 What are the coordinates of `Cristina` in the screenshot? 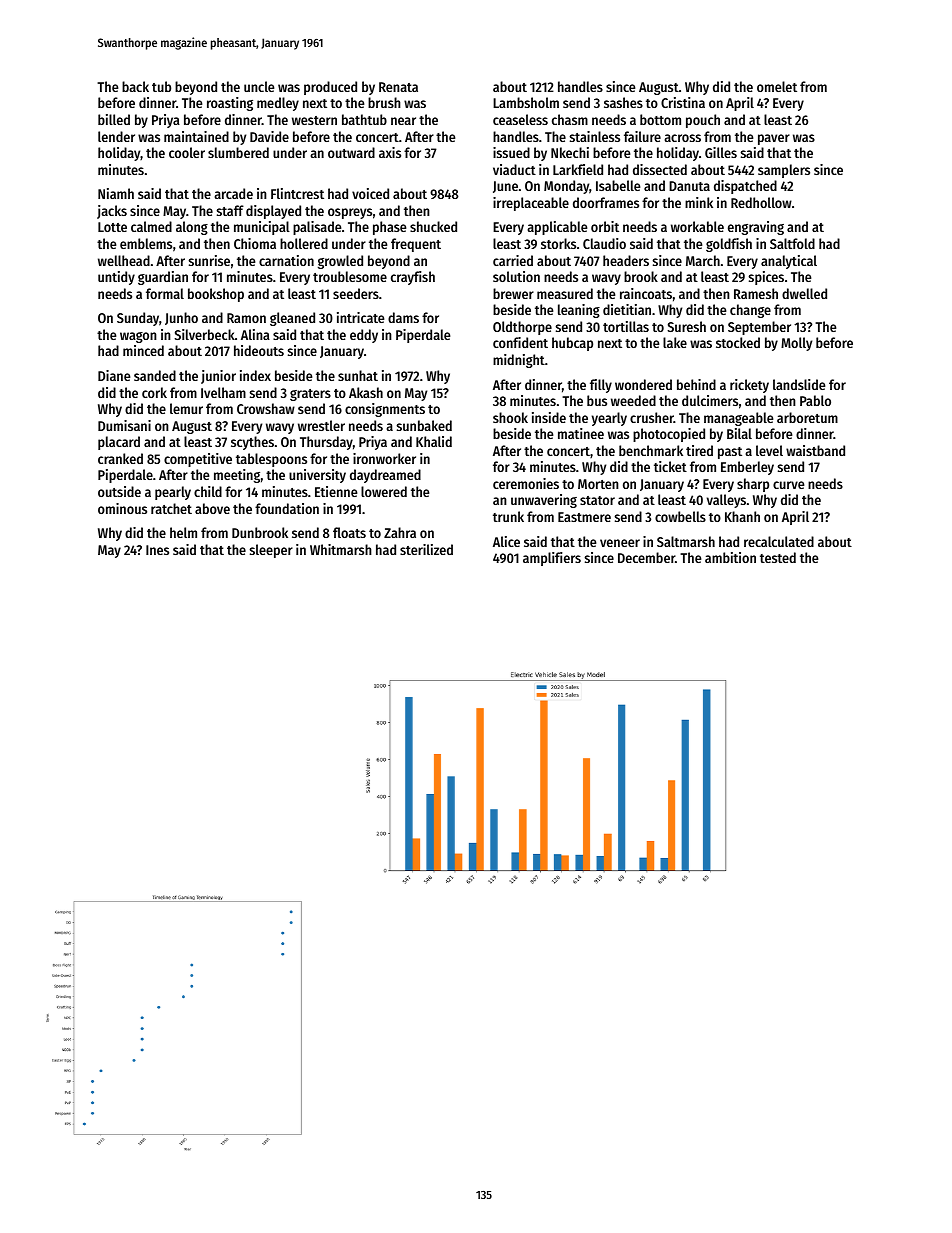 It's located at (683, 102).
